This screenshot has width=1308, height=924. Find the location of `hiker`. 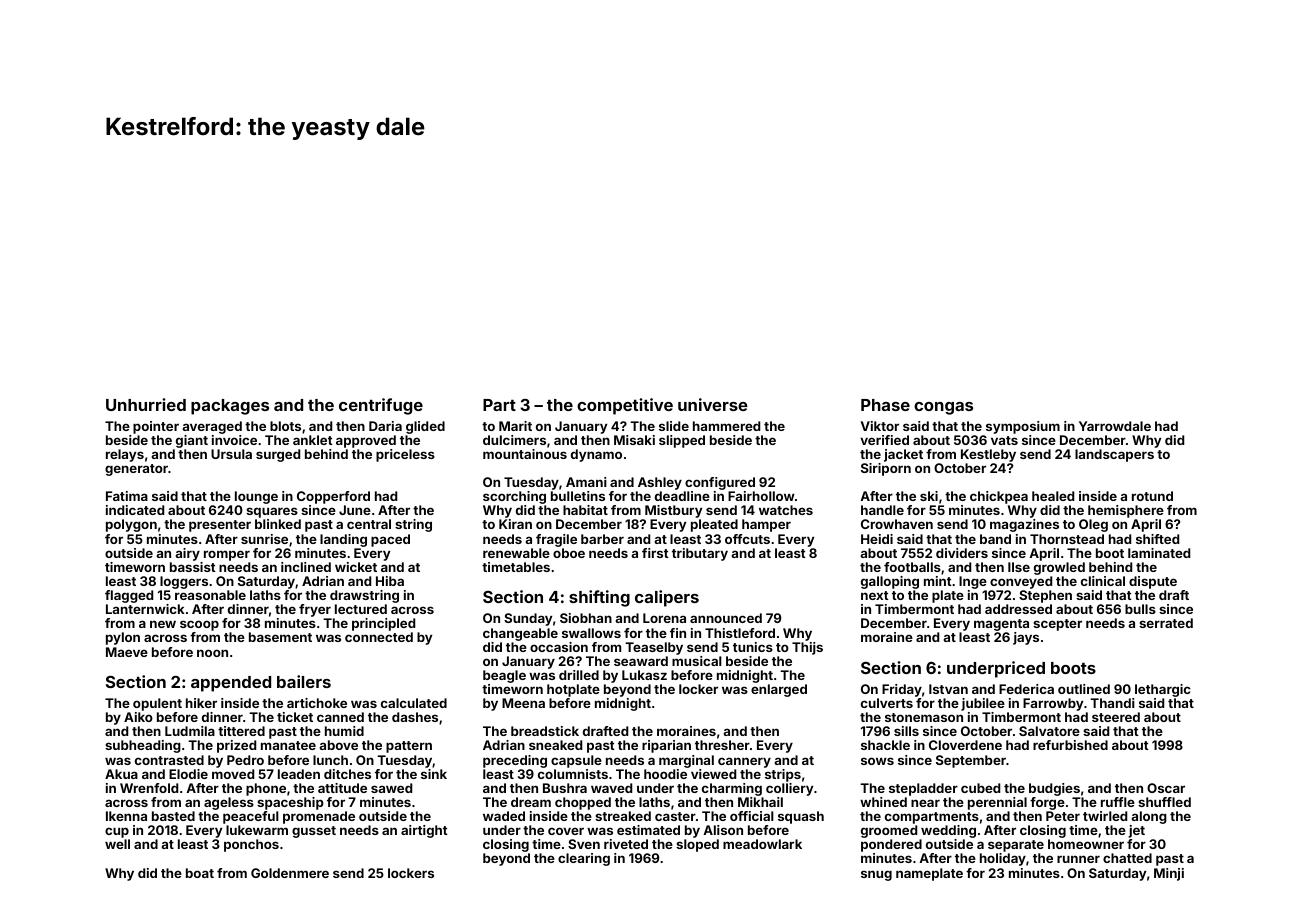

hiker is located at coordinates (201, 703).
